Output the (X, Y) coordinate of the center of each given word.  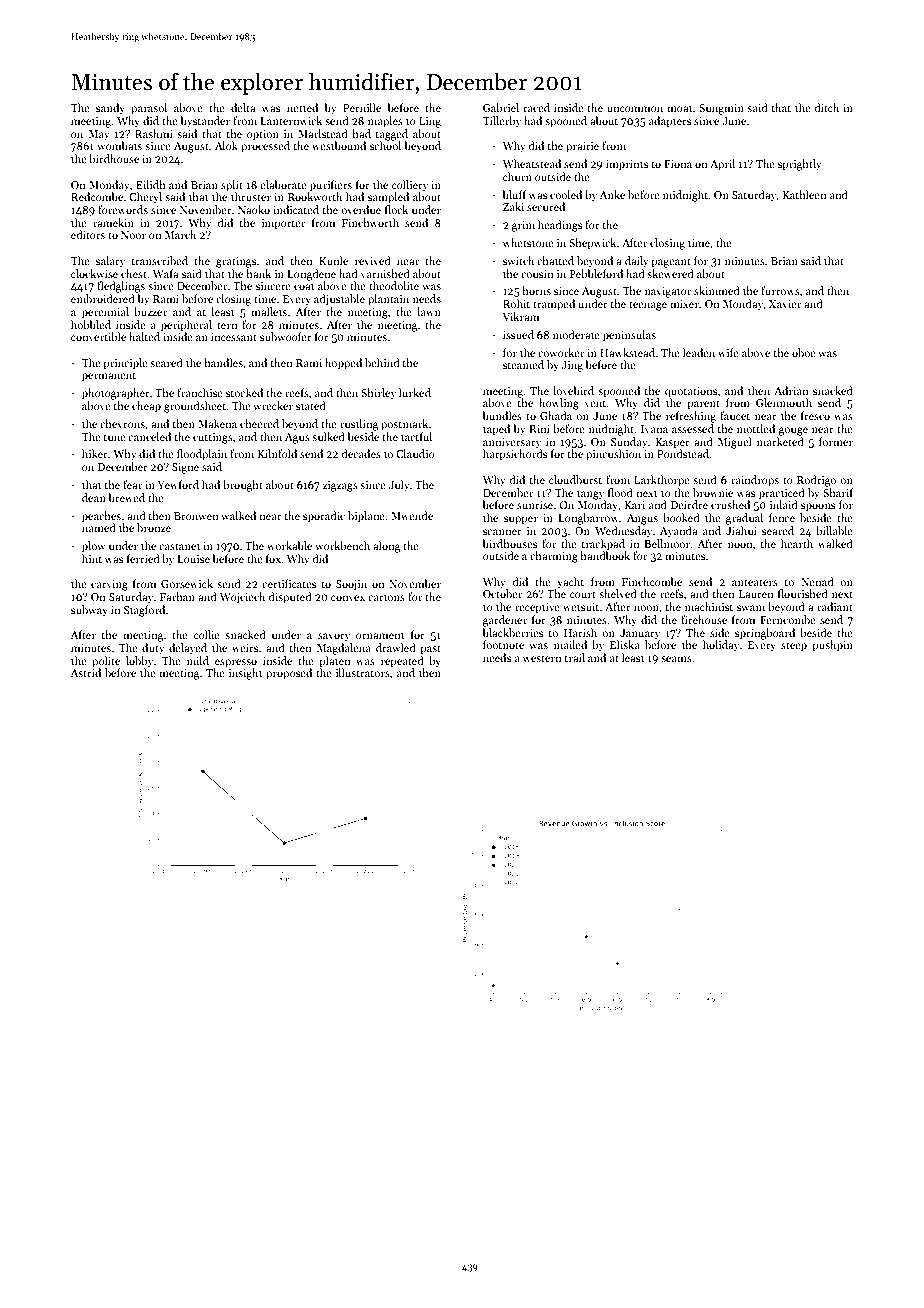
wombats (119, 145)
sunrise (535, 505)
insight (245, 674)
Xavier (785, 304)
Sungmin (721, 109)
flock (396, 209)
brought (243, 486)
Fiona (678, 164)
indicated (296, 209)
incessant (234, 337)
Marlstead (323, 133)
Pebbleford (596, 273)
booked (681, 517)
